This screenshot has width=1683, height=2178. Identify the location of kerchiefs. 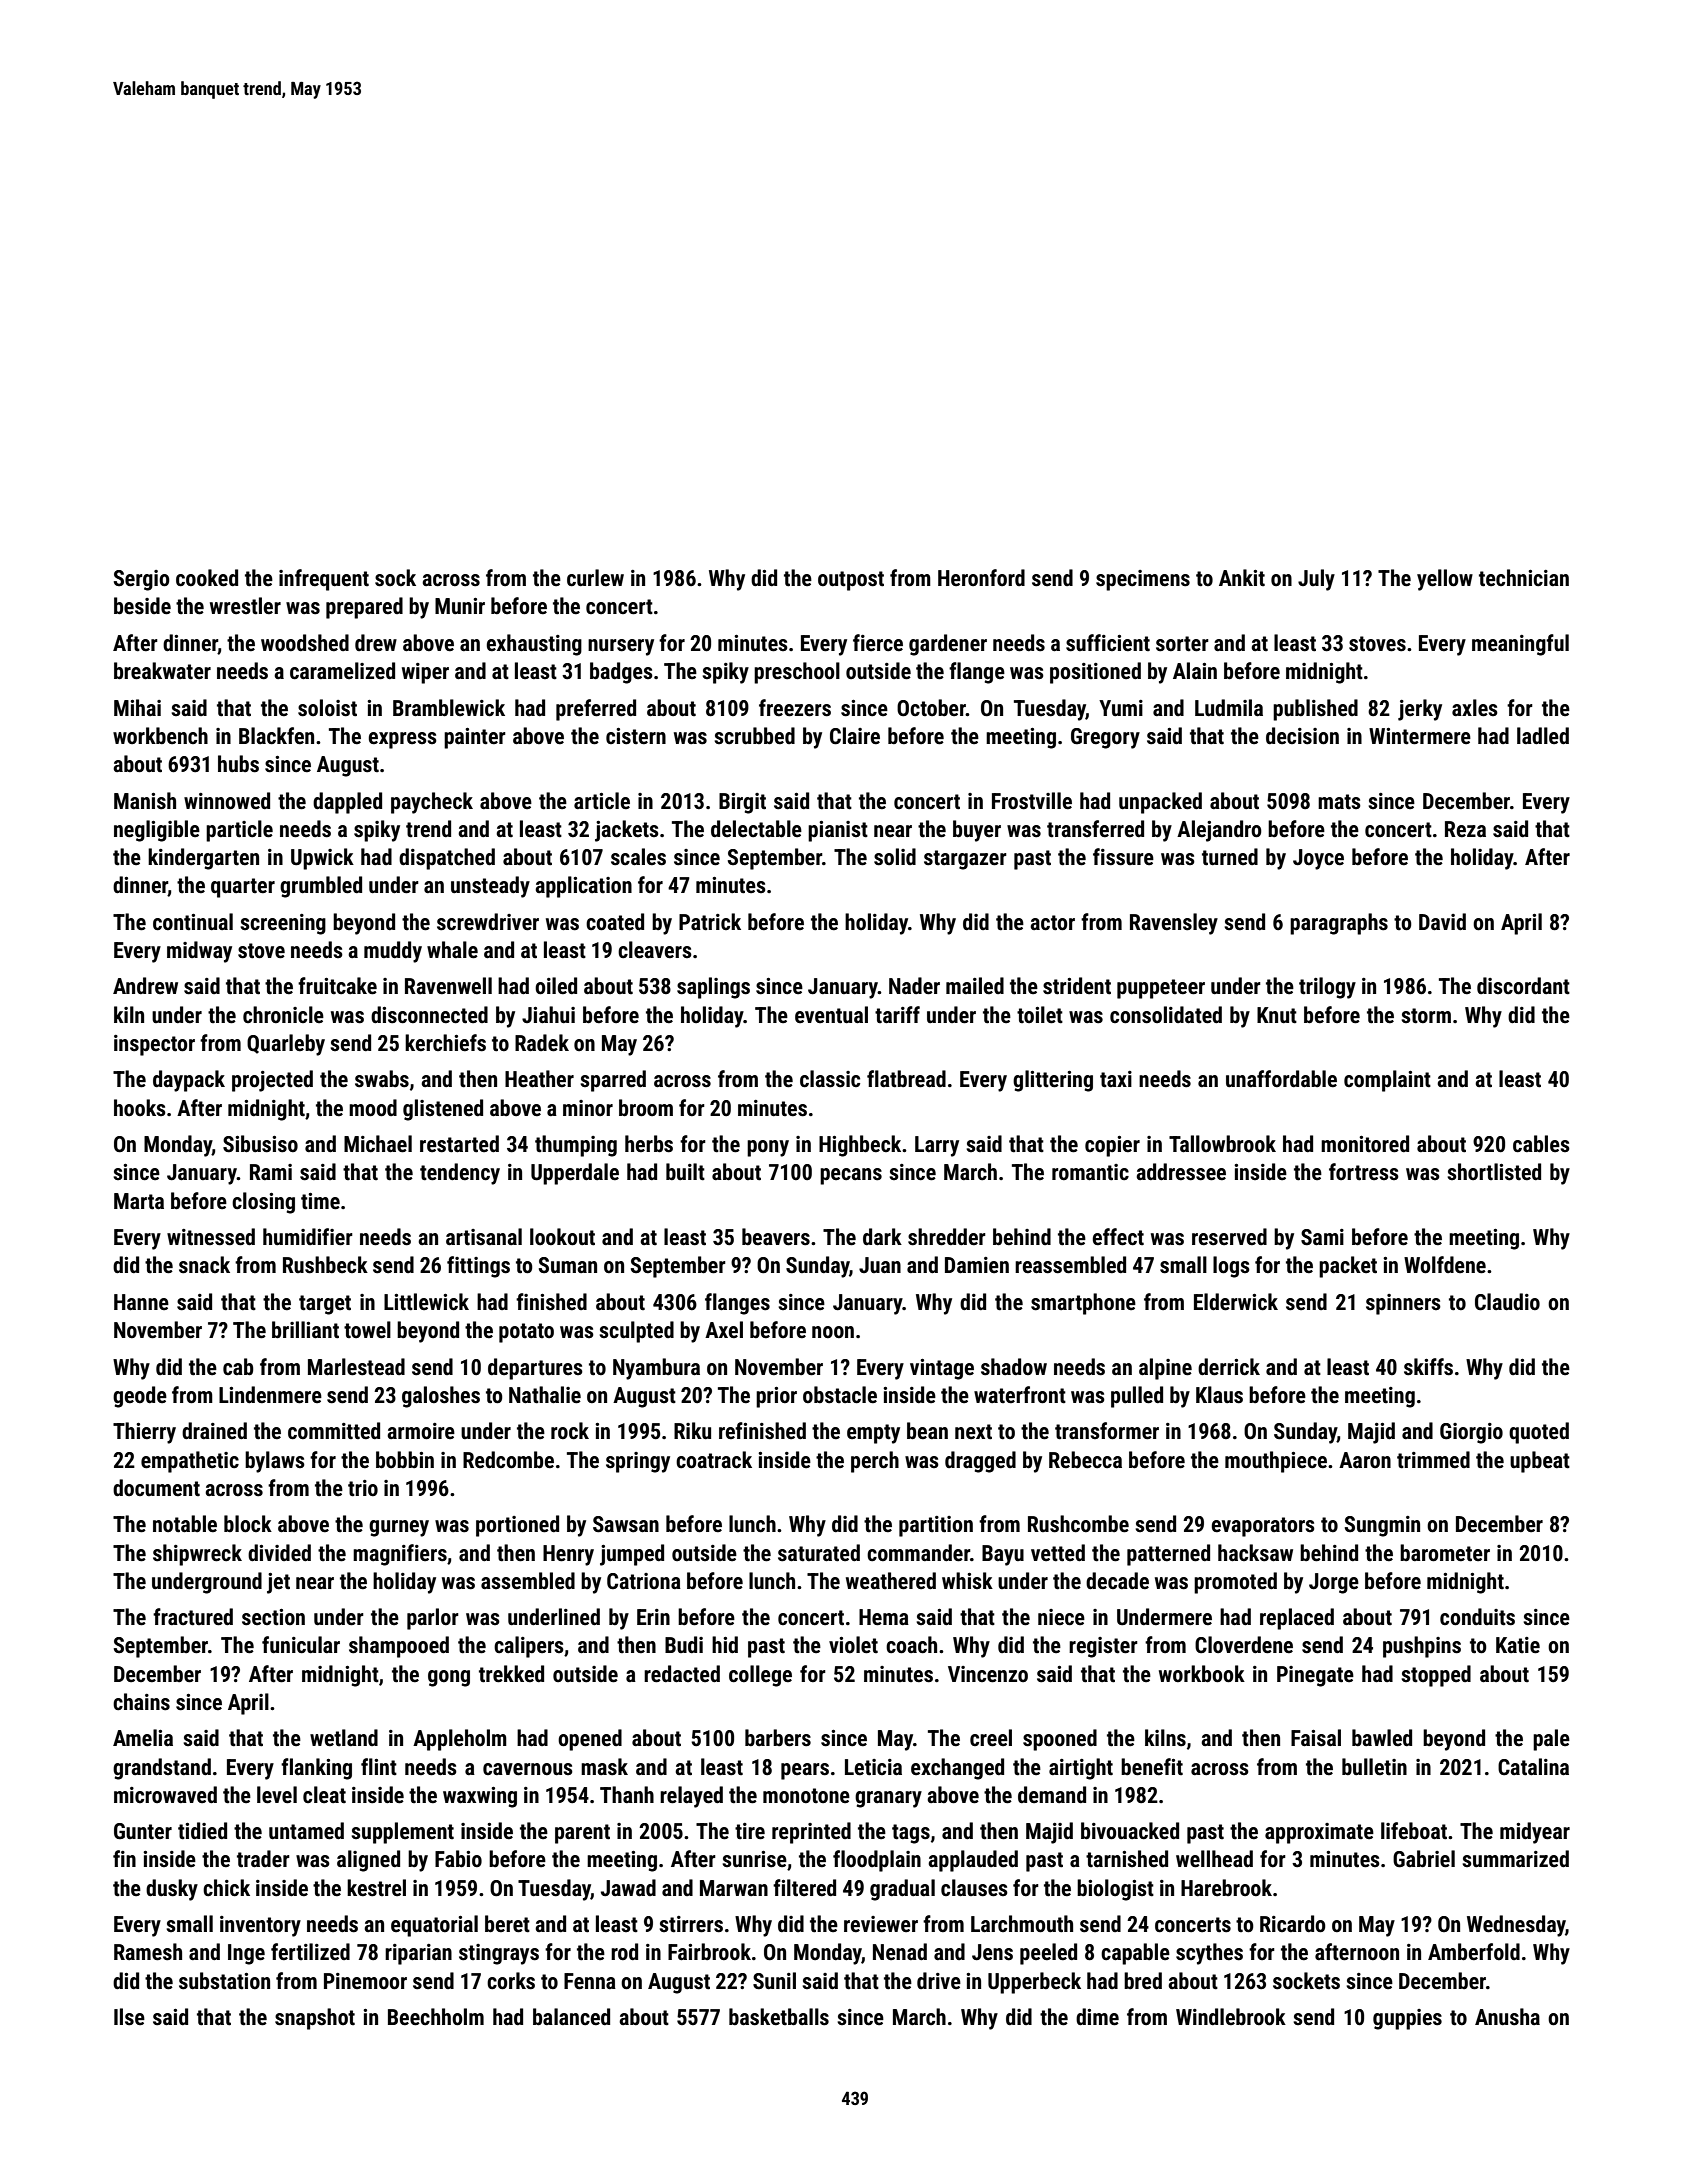
(445, 1043).
